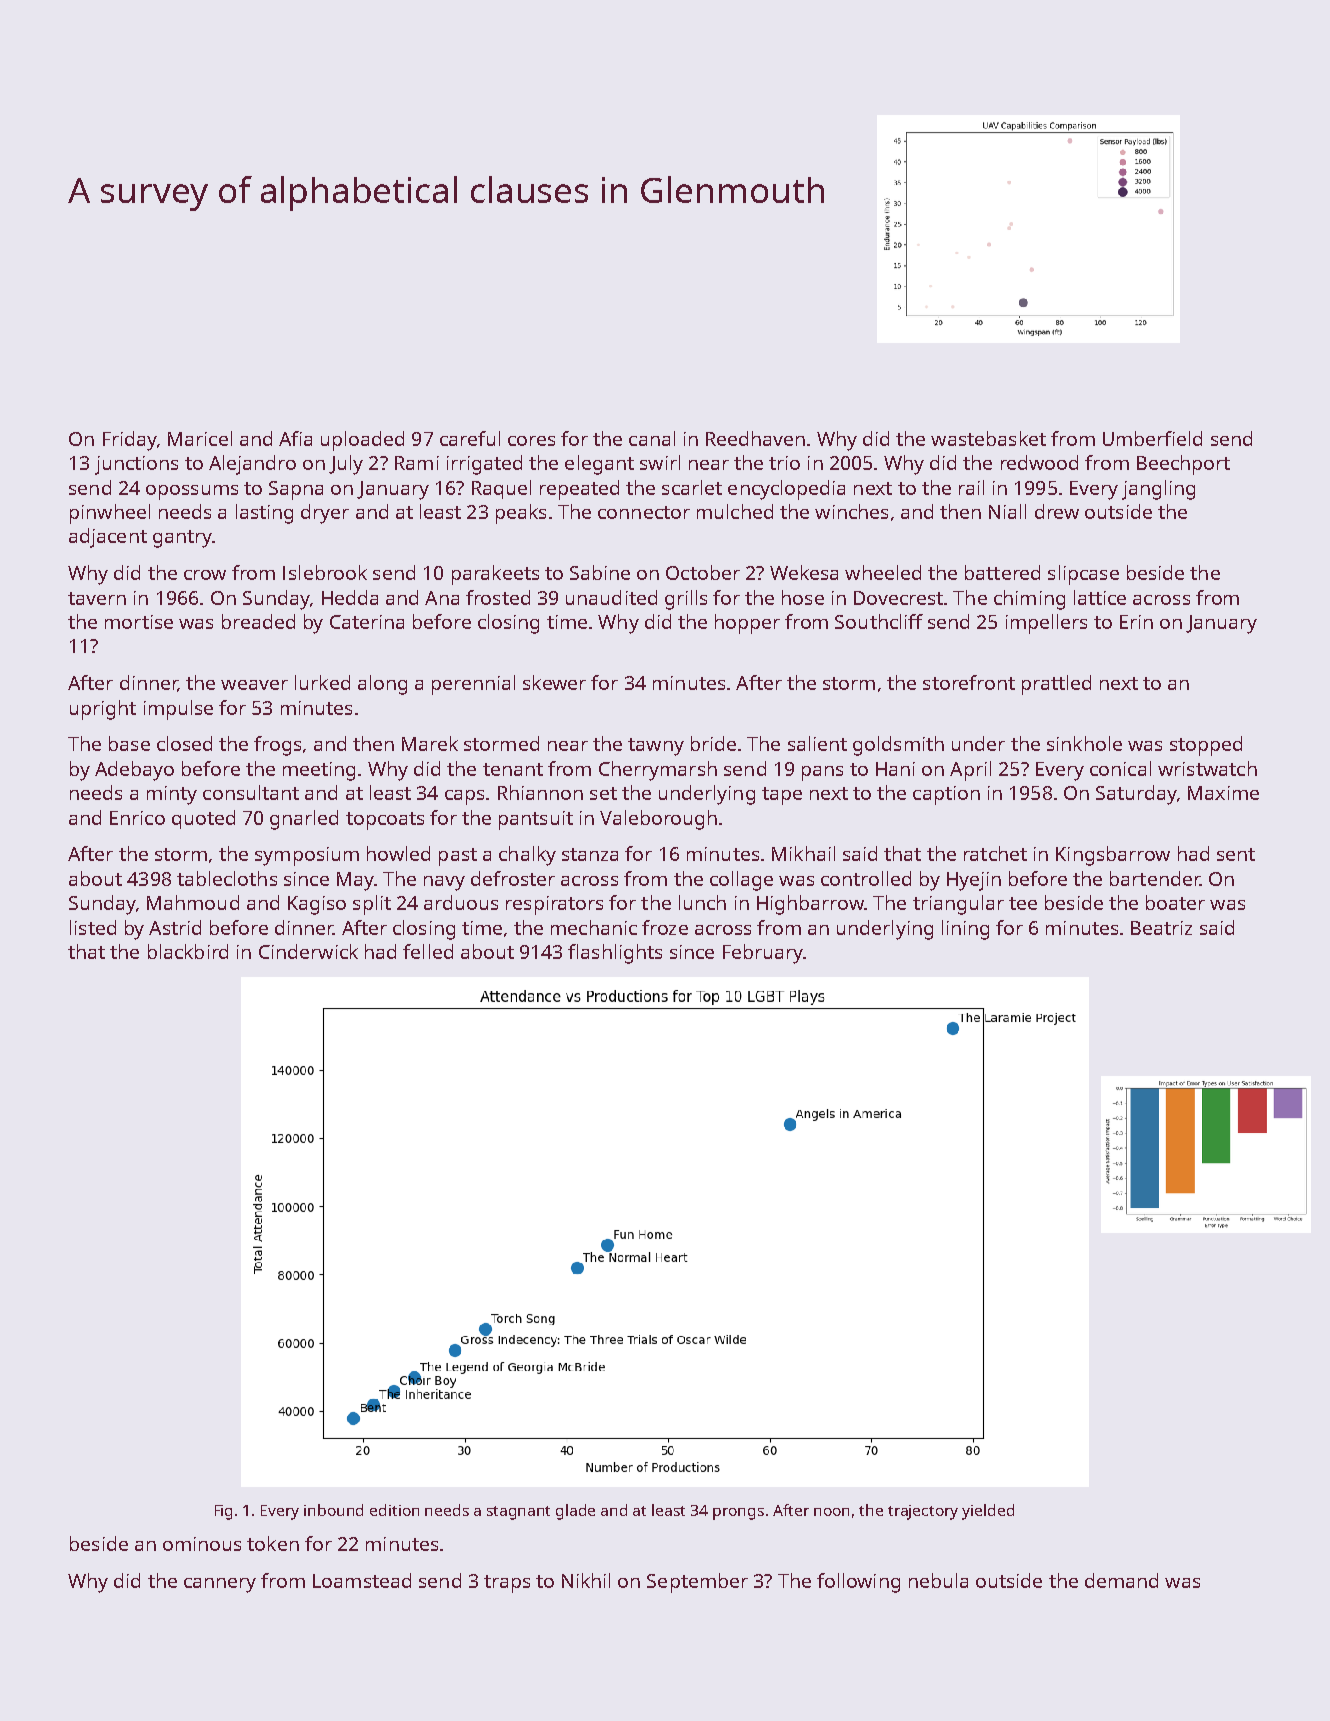 The height and width of the image is (1721, 1330). What do you see at coordinates (362, 441) in the image?
I see `uploaded` at bounding box center [362, 441].
